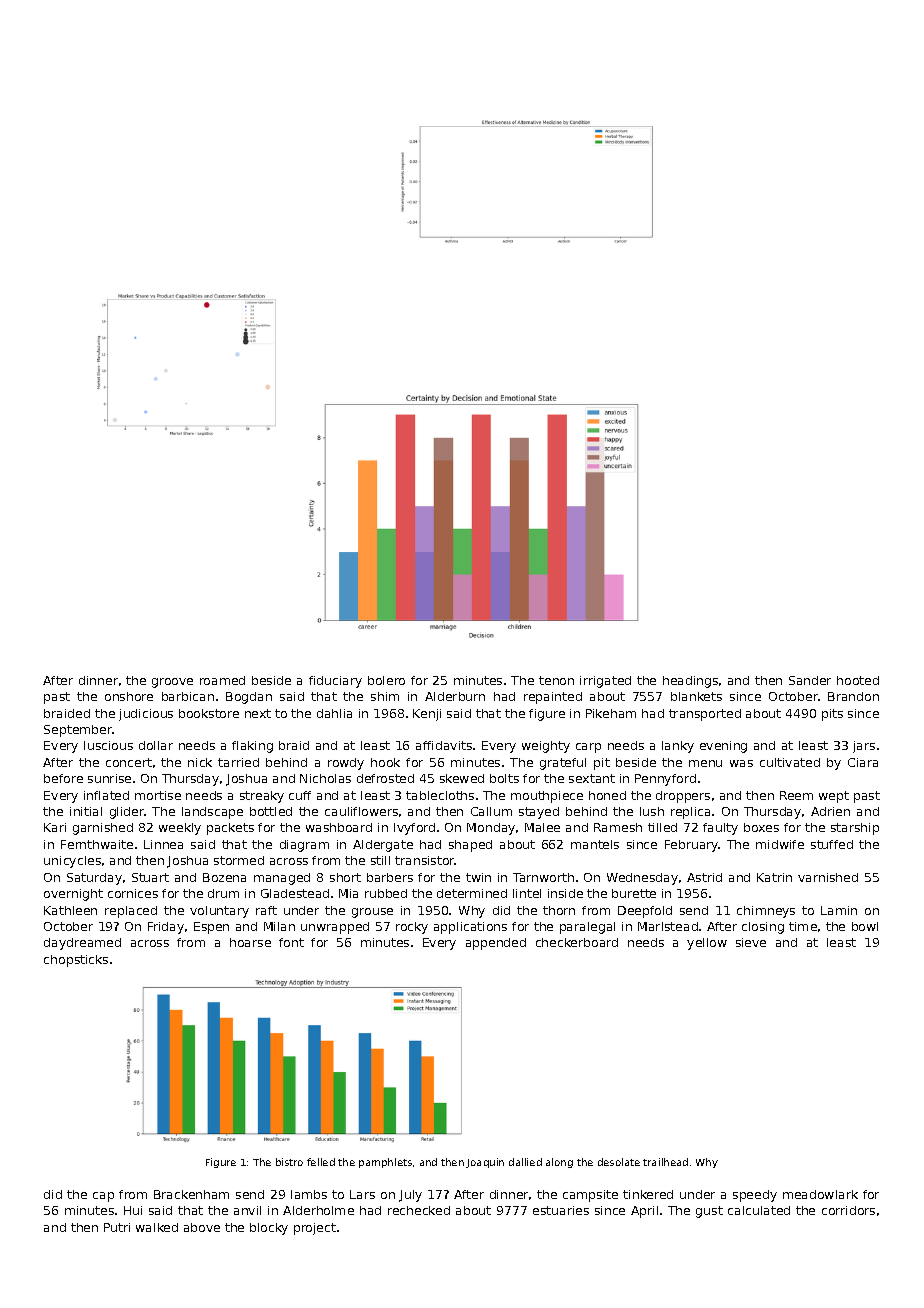 The image size is (924, 1308). Describe the element at coordinates (527, 893) in the page. I see `lintel` at that location.
